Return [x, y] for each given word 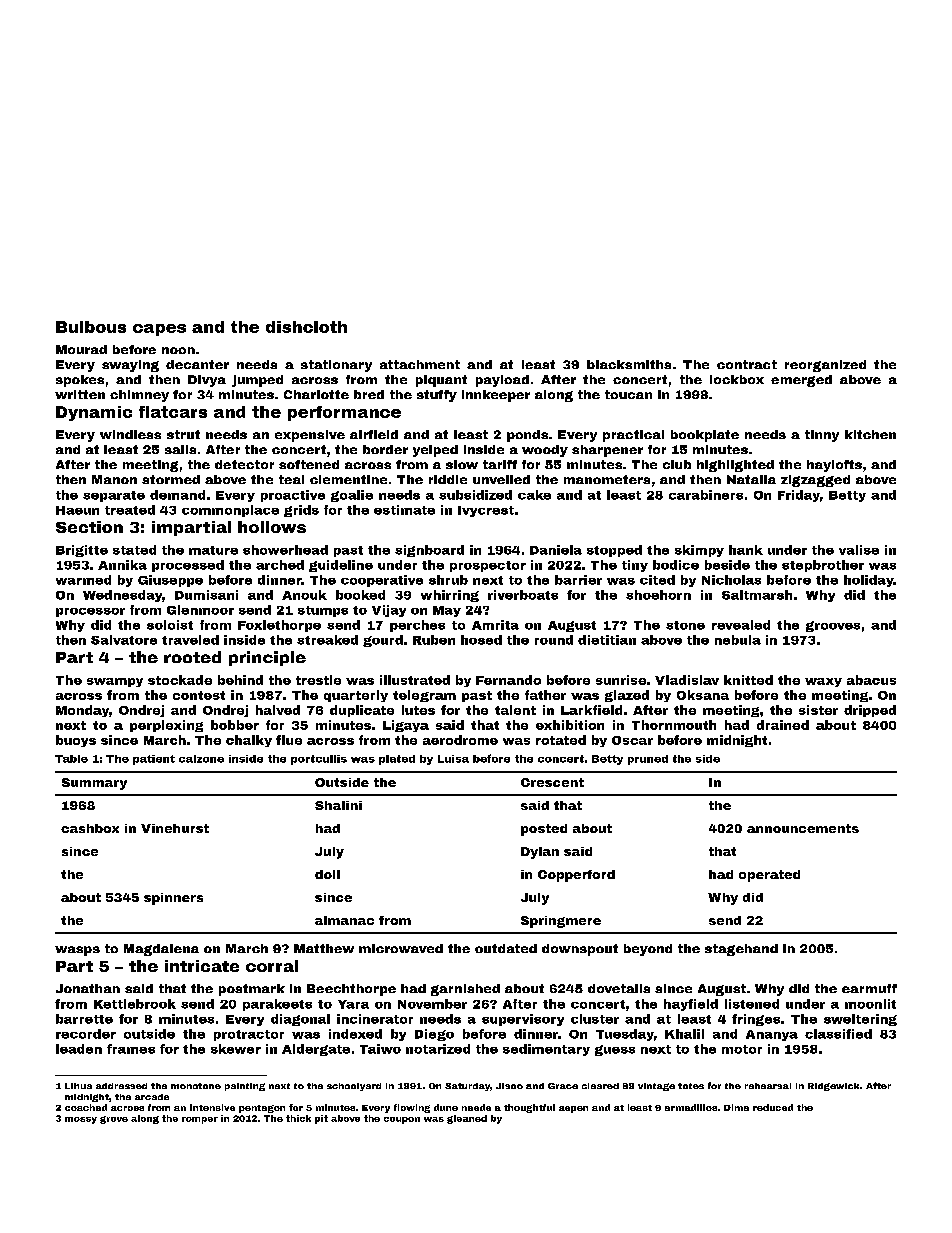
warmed [83, 580]
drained [783, 725]
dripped [870, 711]
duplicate [362, 711]
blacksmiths [629, 364]
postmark [252, 990]
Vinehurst [175, 828]
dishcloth [306, 327]
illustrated [415, 680]
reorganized [825, 366]
